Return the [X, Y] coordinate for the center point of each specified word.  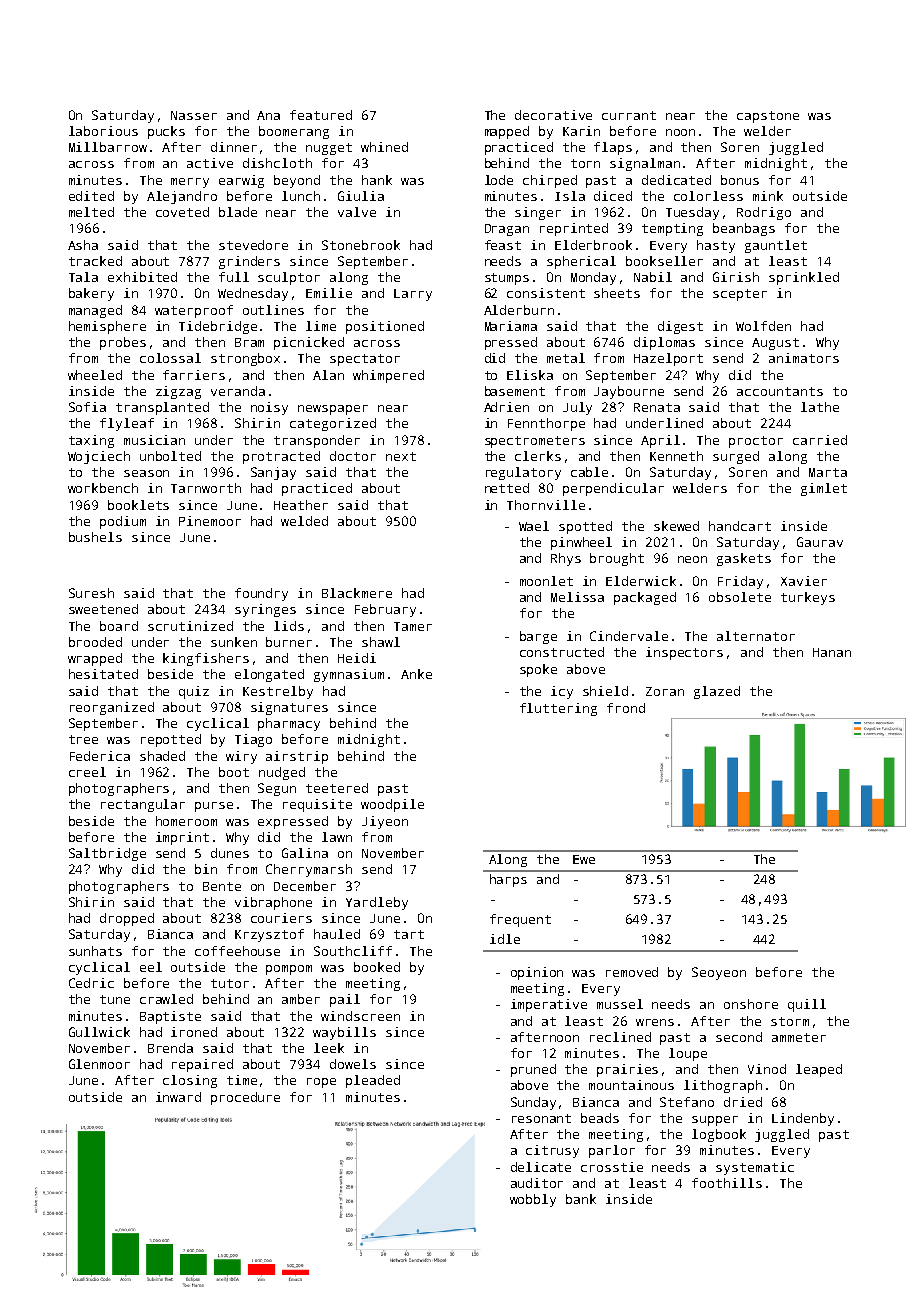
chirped [550, 181]
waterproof [194, 311]
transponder [317, 441]
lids [289, 626]
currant [629, 115]
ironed [194, 1032]
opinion [537, 973]
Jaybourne [629, 392]
